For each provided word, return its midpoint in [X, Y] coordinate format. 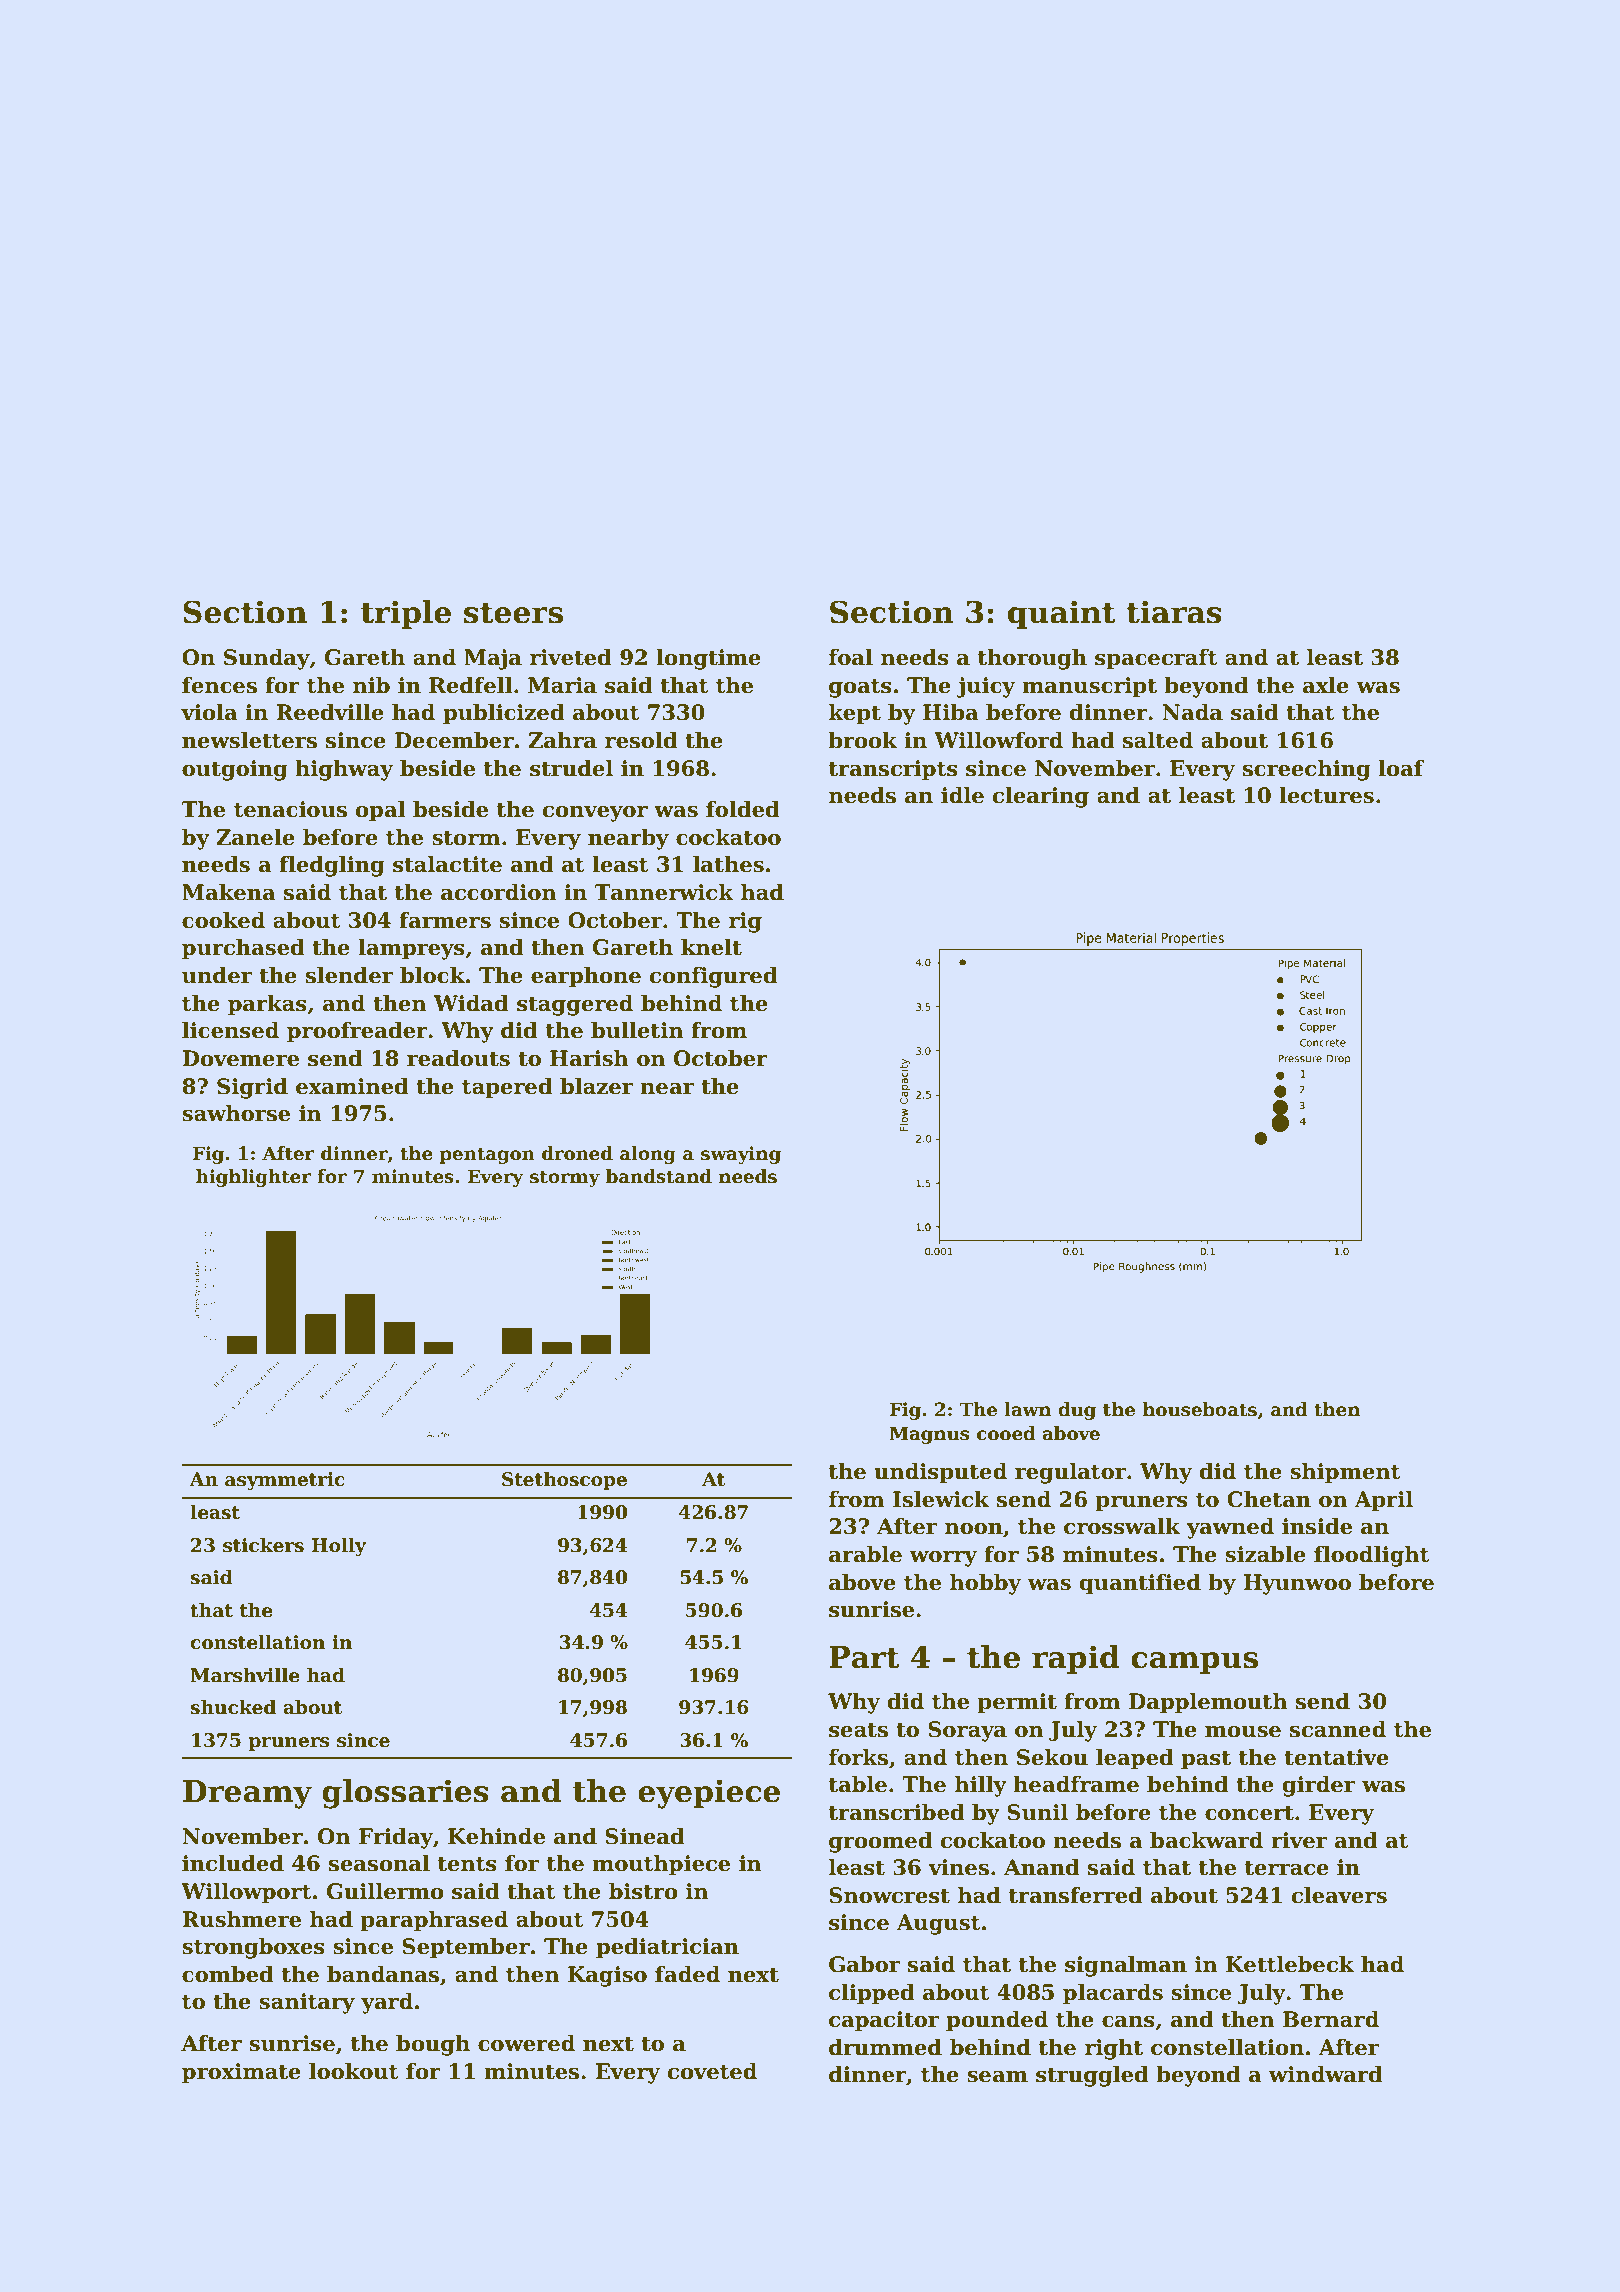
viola [209, 712]
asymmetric [285, 1481]
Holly [339, 1546]
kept [855, 714]
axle [1326, 685]
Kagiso [607, 1976]
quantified [1140, 1584]
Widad [471, 1003]
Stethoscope [564, 1480]
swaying [741, 1155]
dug [1077, 1411]
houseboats [1200, 1409]
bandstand [659, 1176]
